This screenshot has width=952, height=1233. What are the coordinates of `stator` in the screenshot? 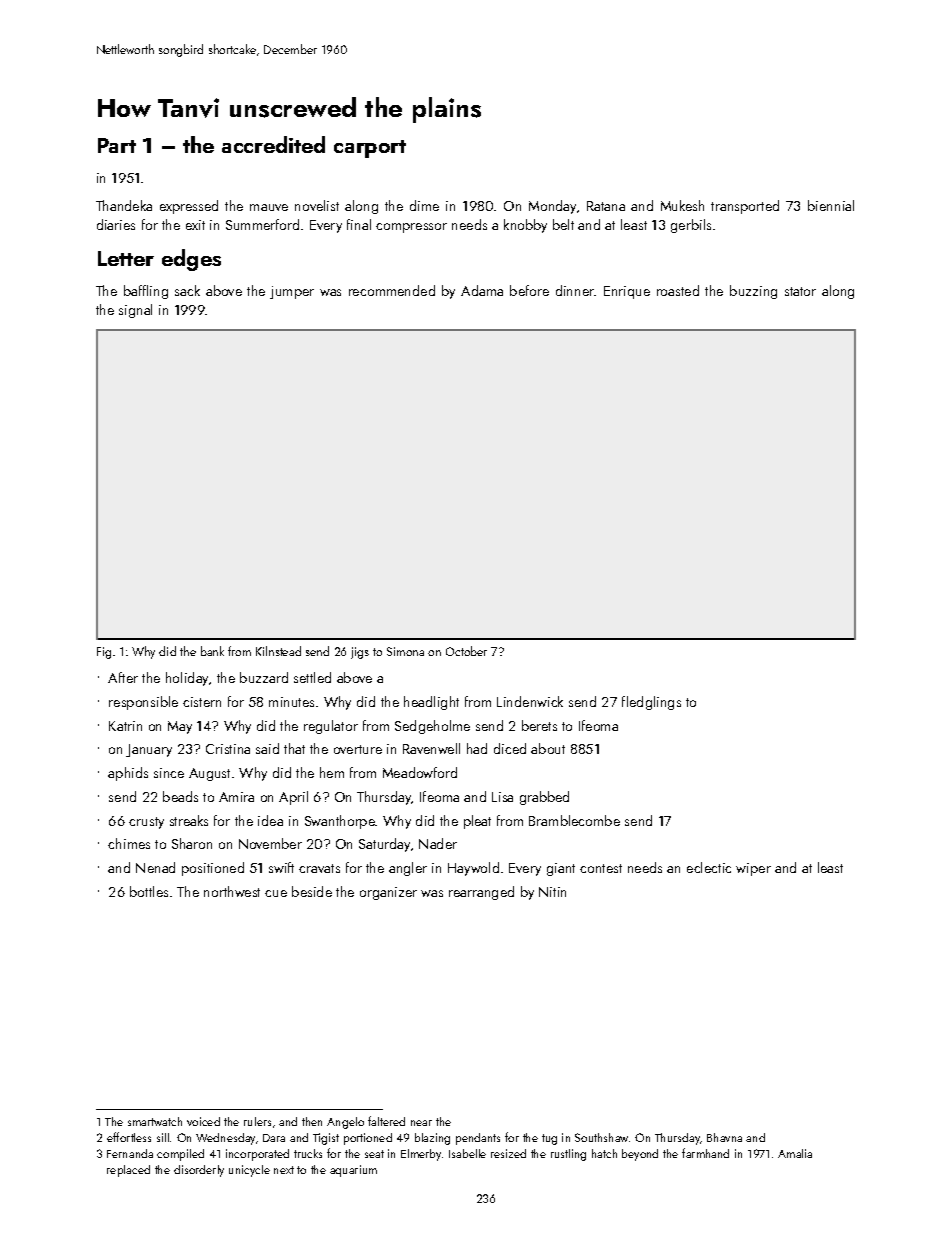 It's located at (800, 291).
